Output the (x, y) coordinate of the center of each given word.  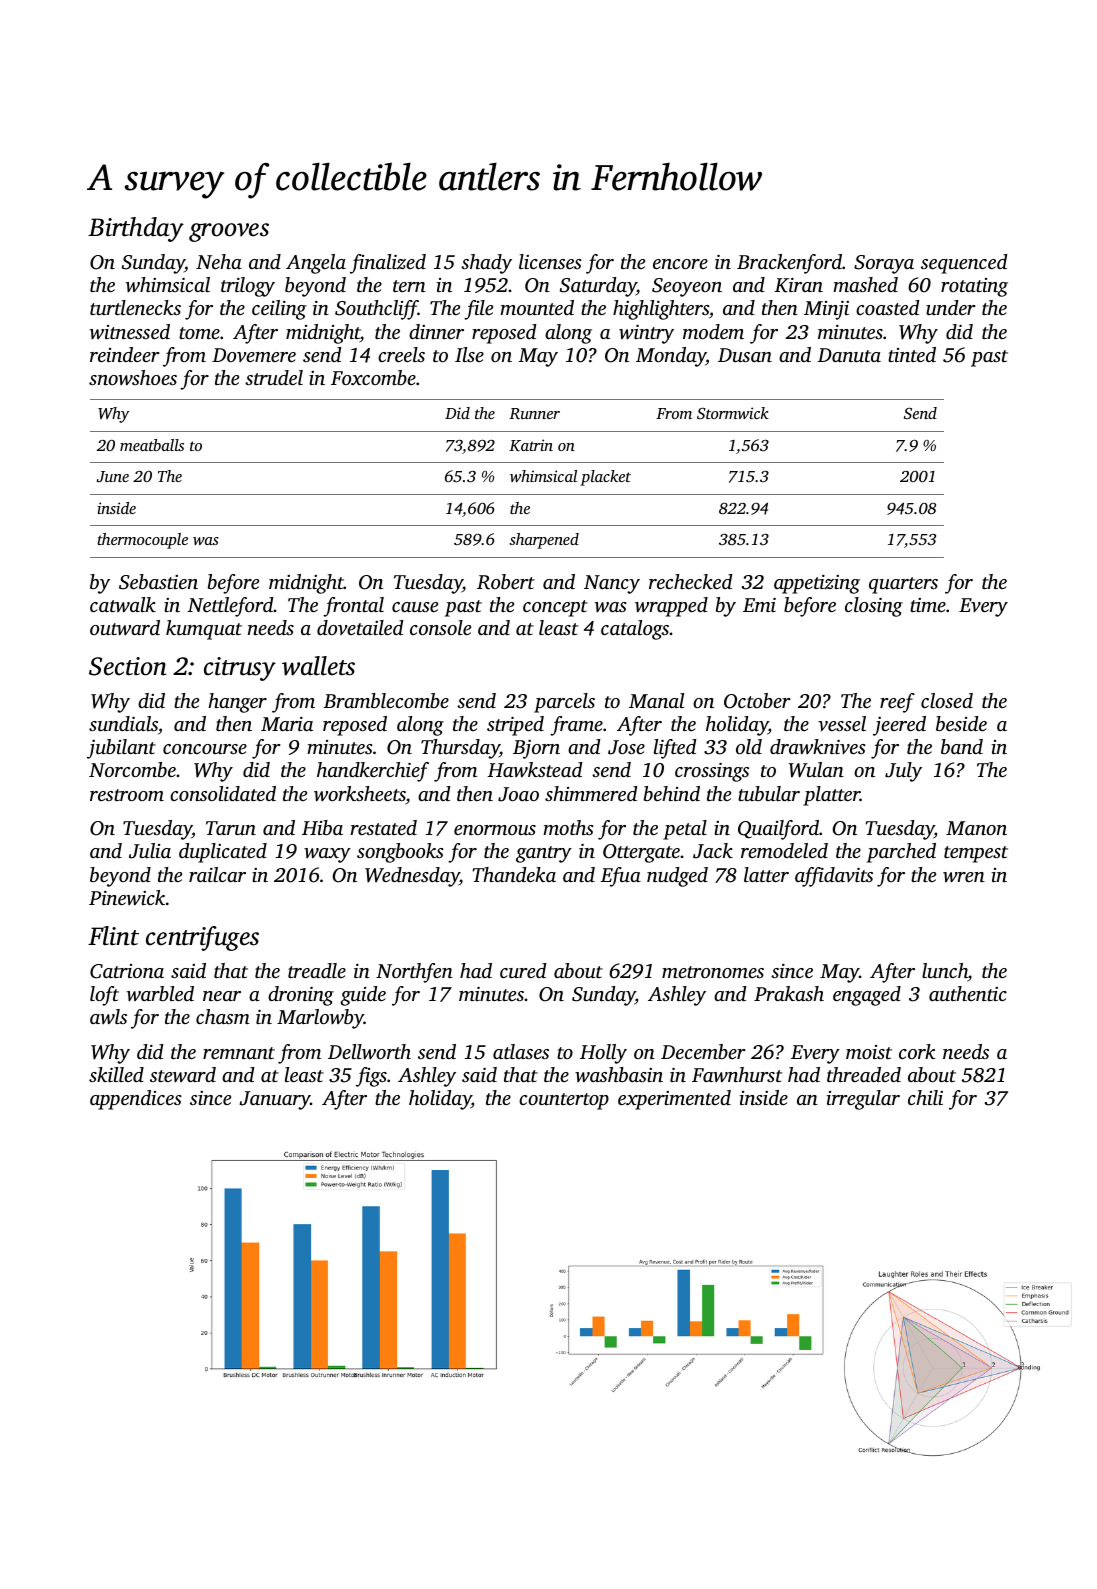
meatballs (152, 445)
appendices (136, 1100)
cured (523, 970)
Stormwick (733, 413)
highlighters (661, 310)
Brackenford (789, 264)
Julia (150, 851)
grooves (229, 232)
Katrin (531, 445)
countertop (564, 1101)
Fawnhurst (737, 1075)
